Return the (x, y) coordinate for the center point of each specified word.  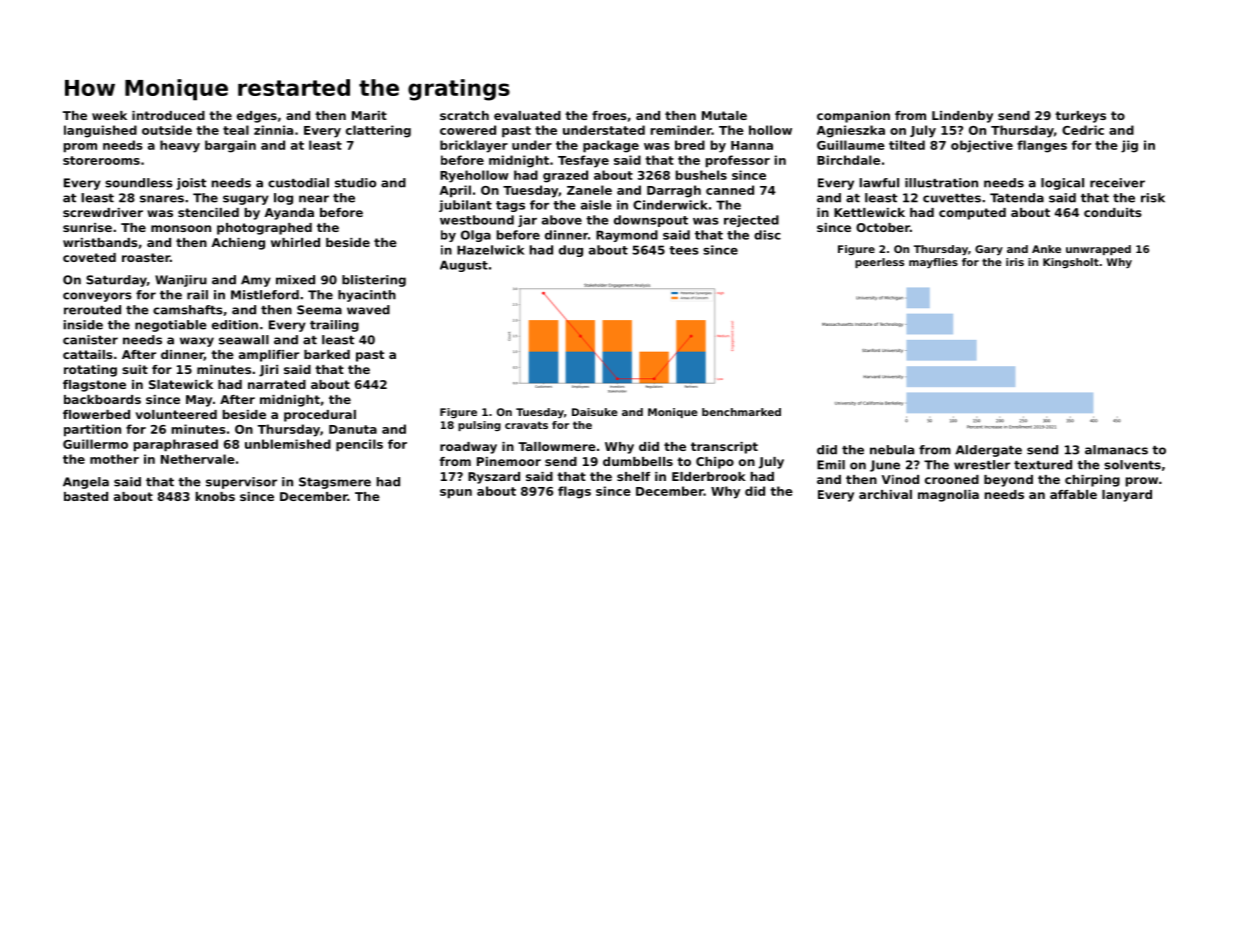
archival (885, 494)
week (109, 115)
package (611, 146)
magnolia (948, 496)
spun (456, 494)
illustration (941, 183)
